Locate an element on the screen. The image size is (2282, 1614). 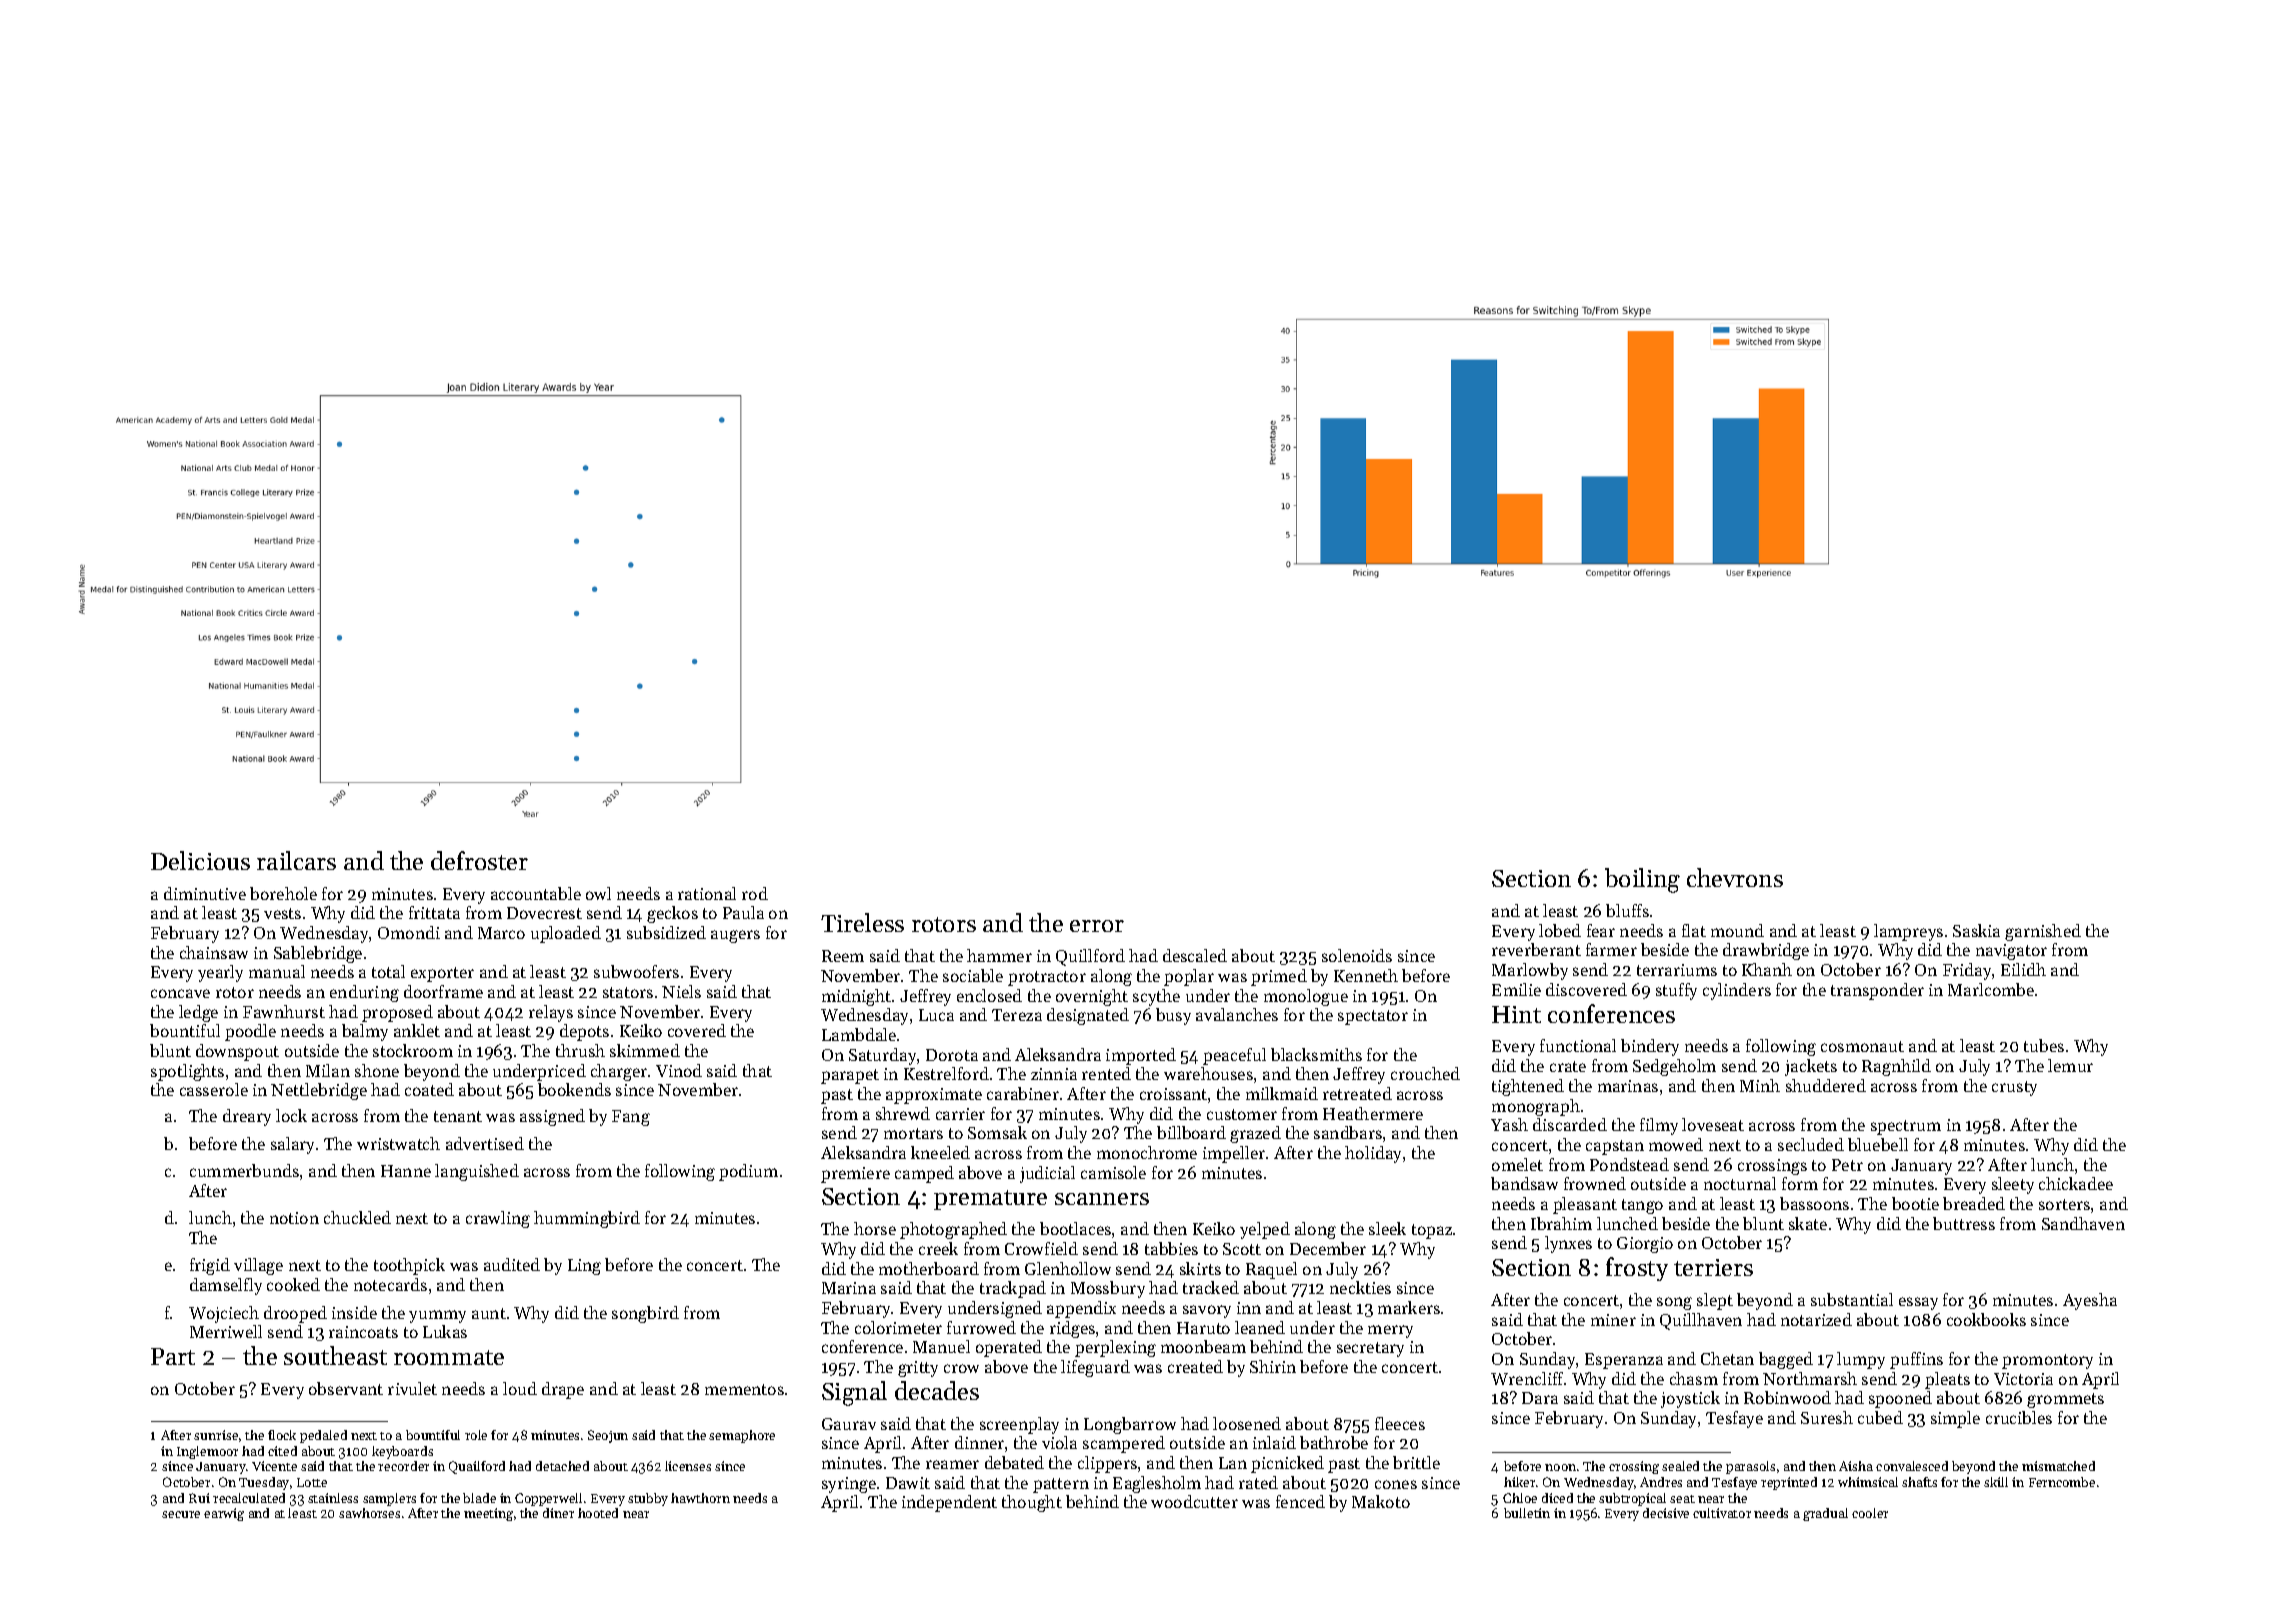
chevrons is located at coordinates (1735, 877).
